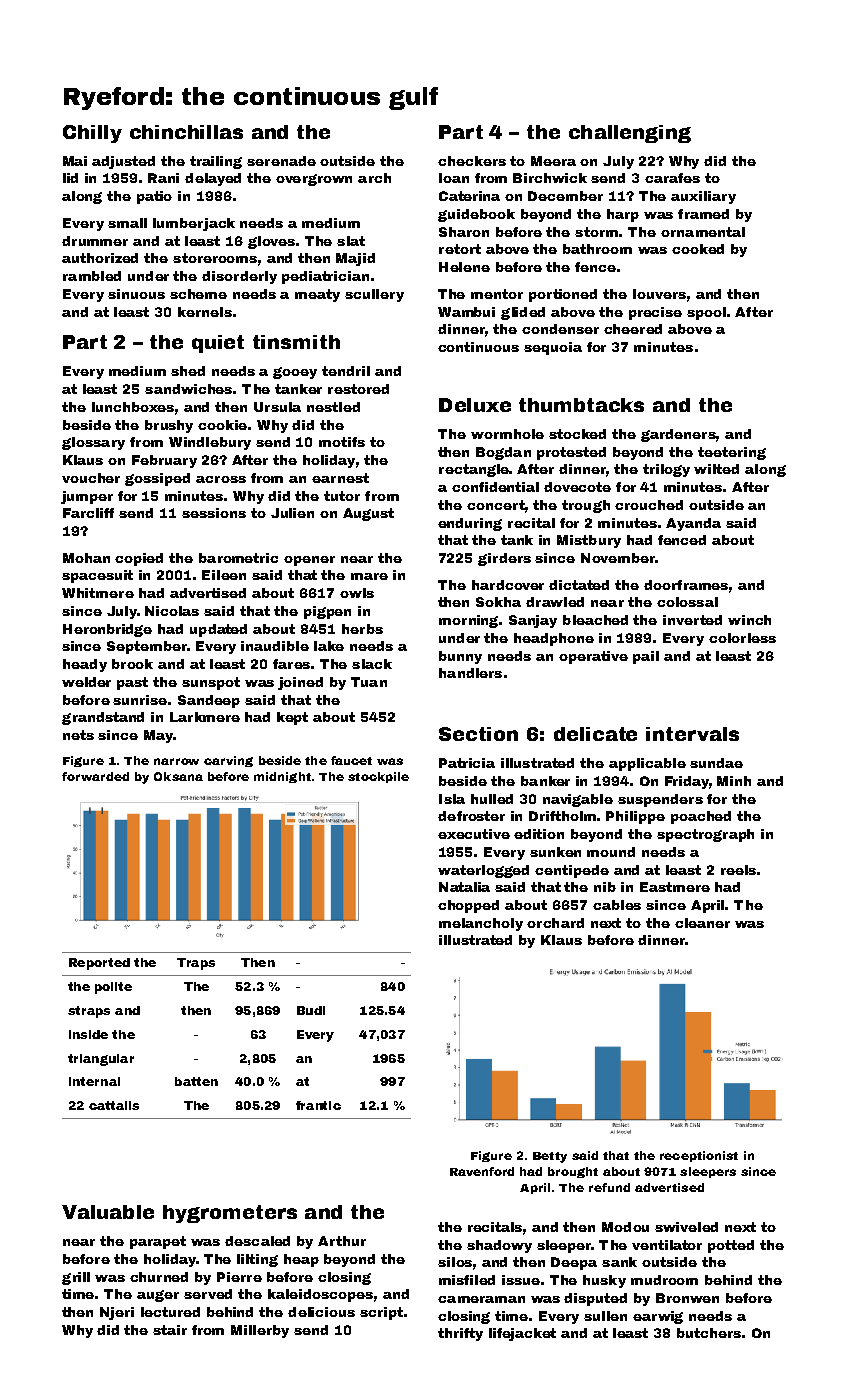 The width and height of the page is (849, 1400). What do you see at coordinates (464, 267) in the page?
I see `Helene` at bounding box center [464, 267].
